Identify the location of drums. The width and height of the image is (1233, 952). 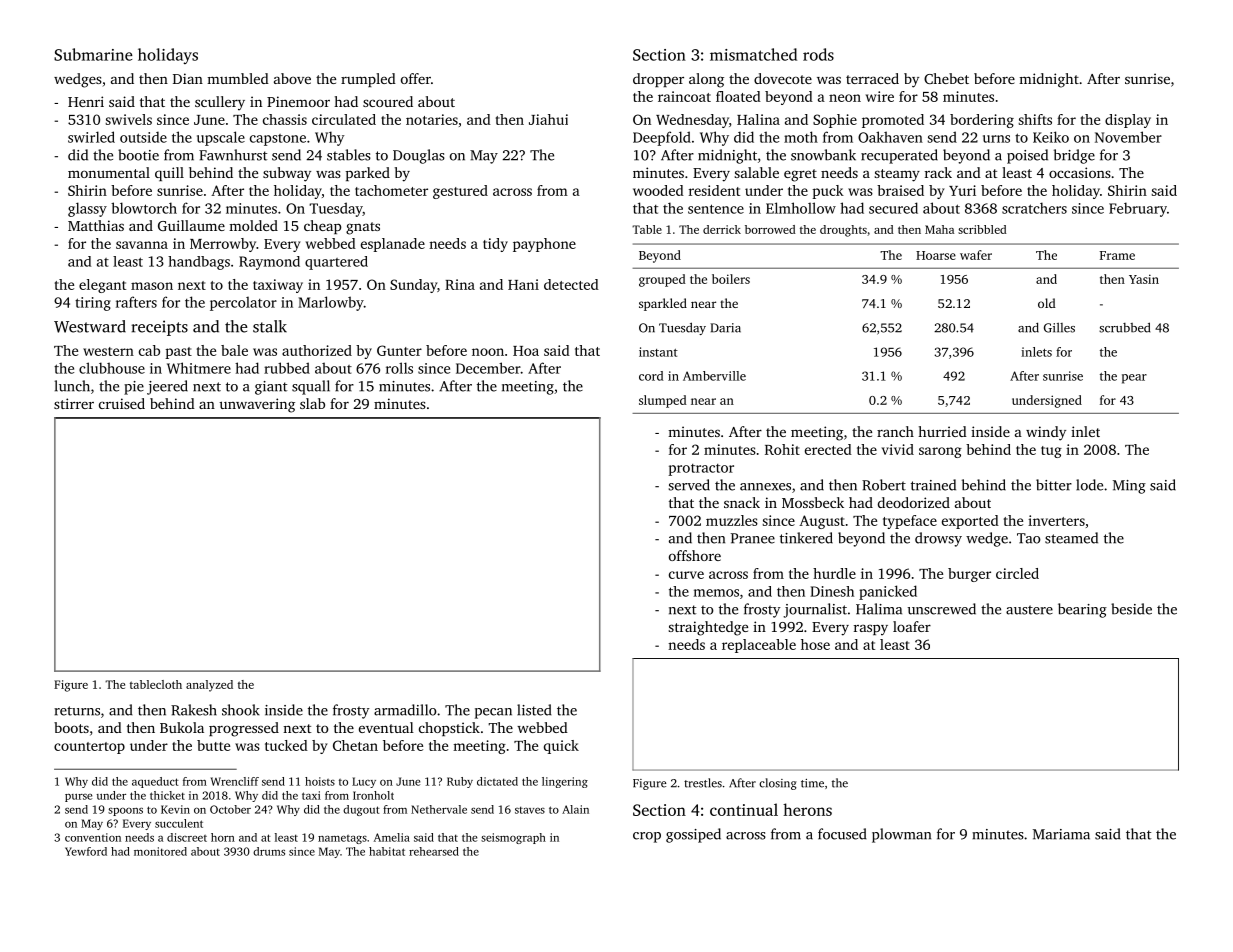
(269, 851).
